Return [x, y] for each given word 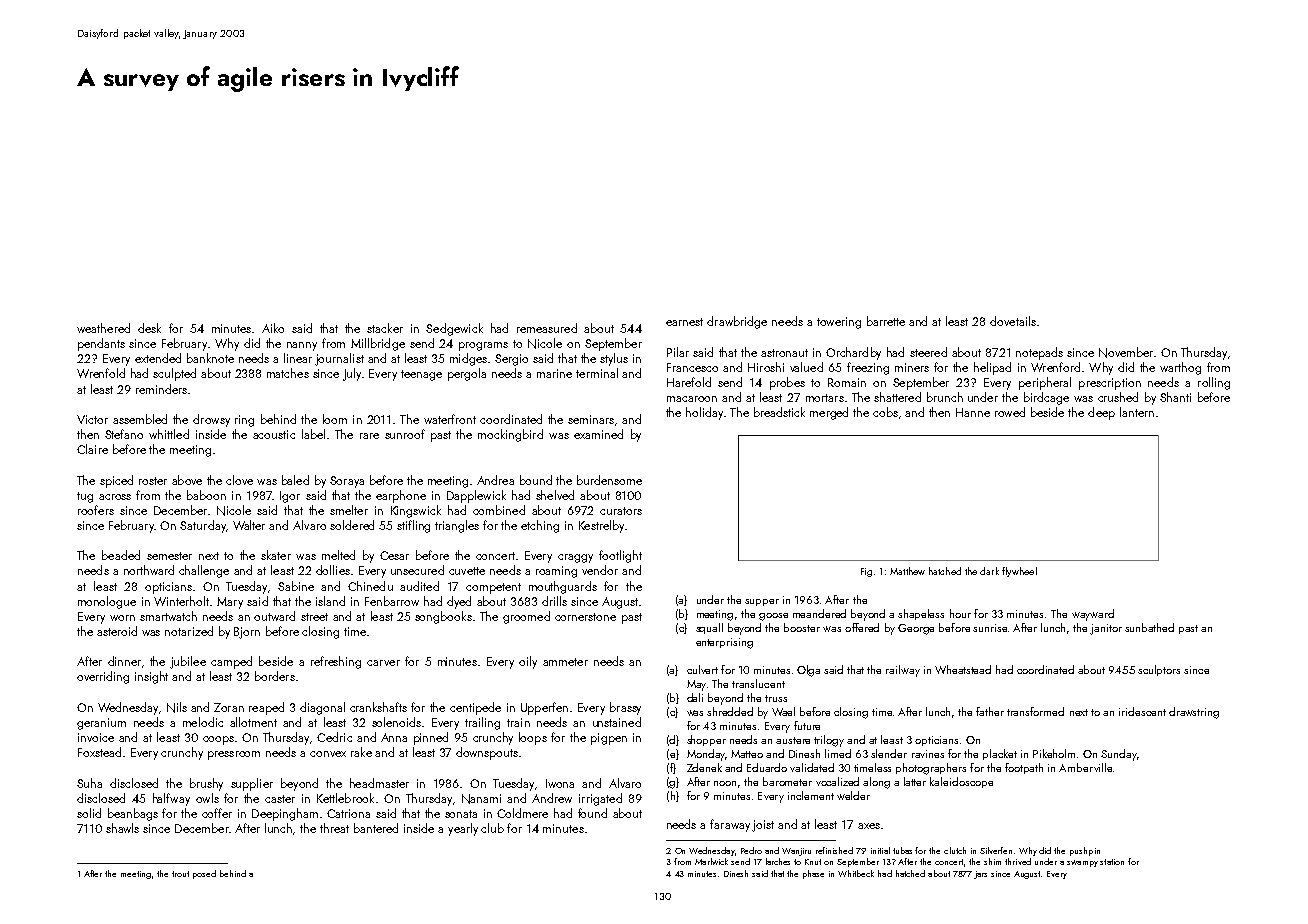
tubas [902, 850]
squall [709, 628]
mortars [825, 398]
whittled [169, 434]
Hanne [973, 412]
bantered [376, 828]
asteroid [117, 631]
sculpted [174, 374]
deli [695, 697]
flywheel [1019, 572]
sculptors [1159, 670]
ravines [928, 754]
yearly [463, 829]
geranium [101, 724]
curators [621, 511]
